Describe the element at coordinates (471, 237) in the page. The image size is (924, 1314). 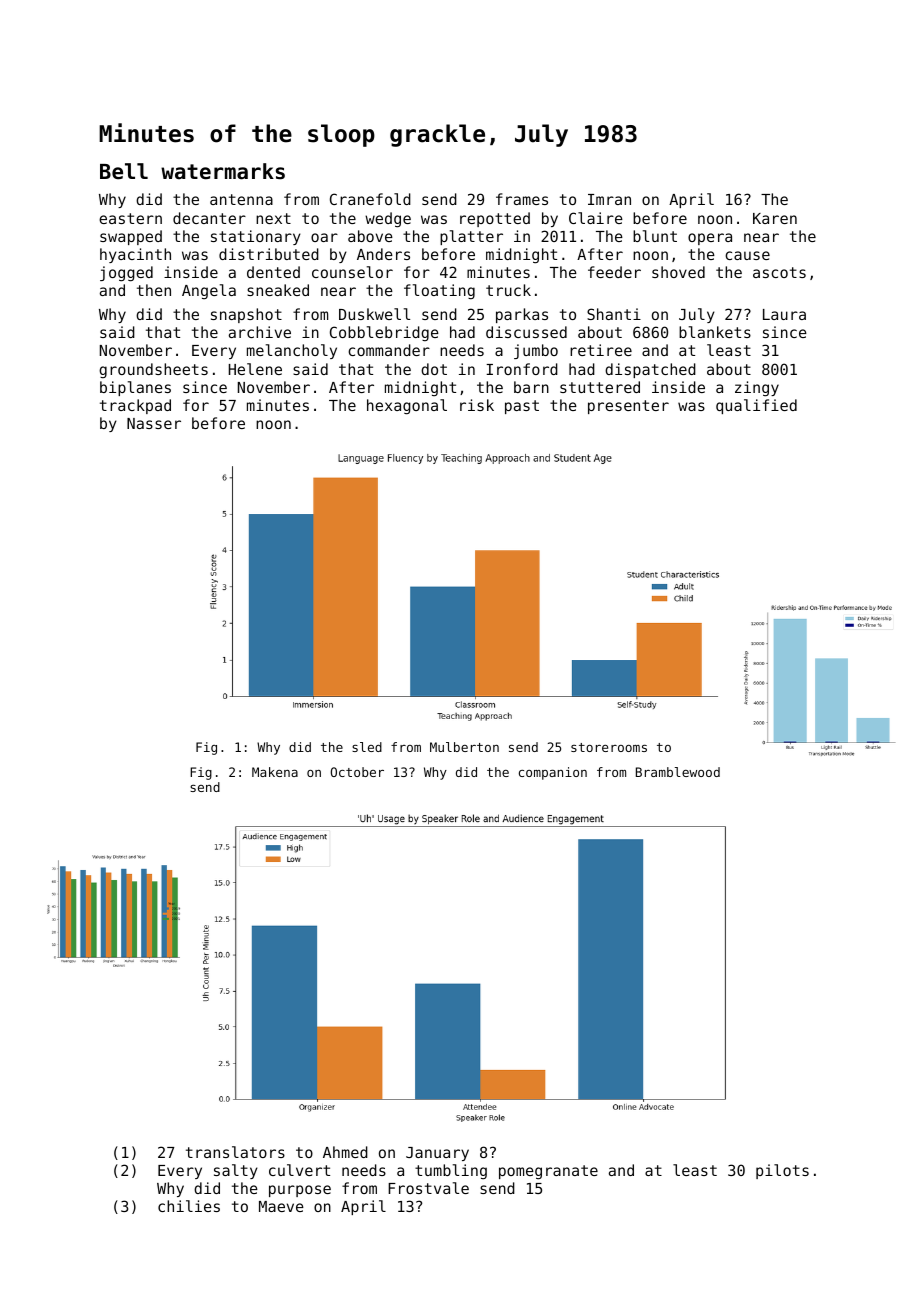
I see `platter` at that location.
